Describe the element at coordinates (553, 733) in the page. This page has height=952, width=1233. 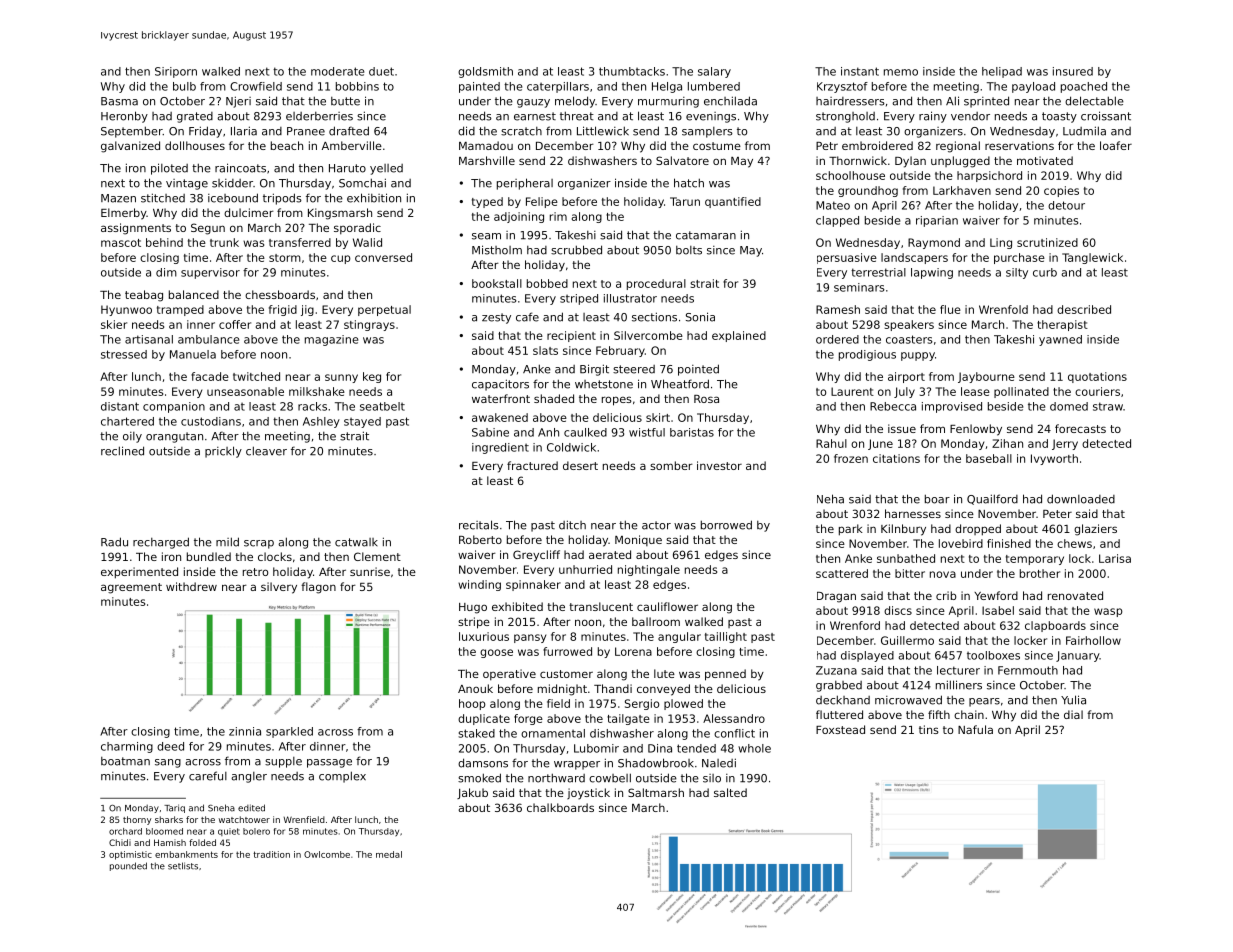
I see `ornamental` at that location.
